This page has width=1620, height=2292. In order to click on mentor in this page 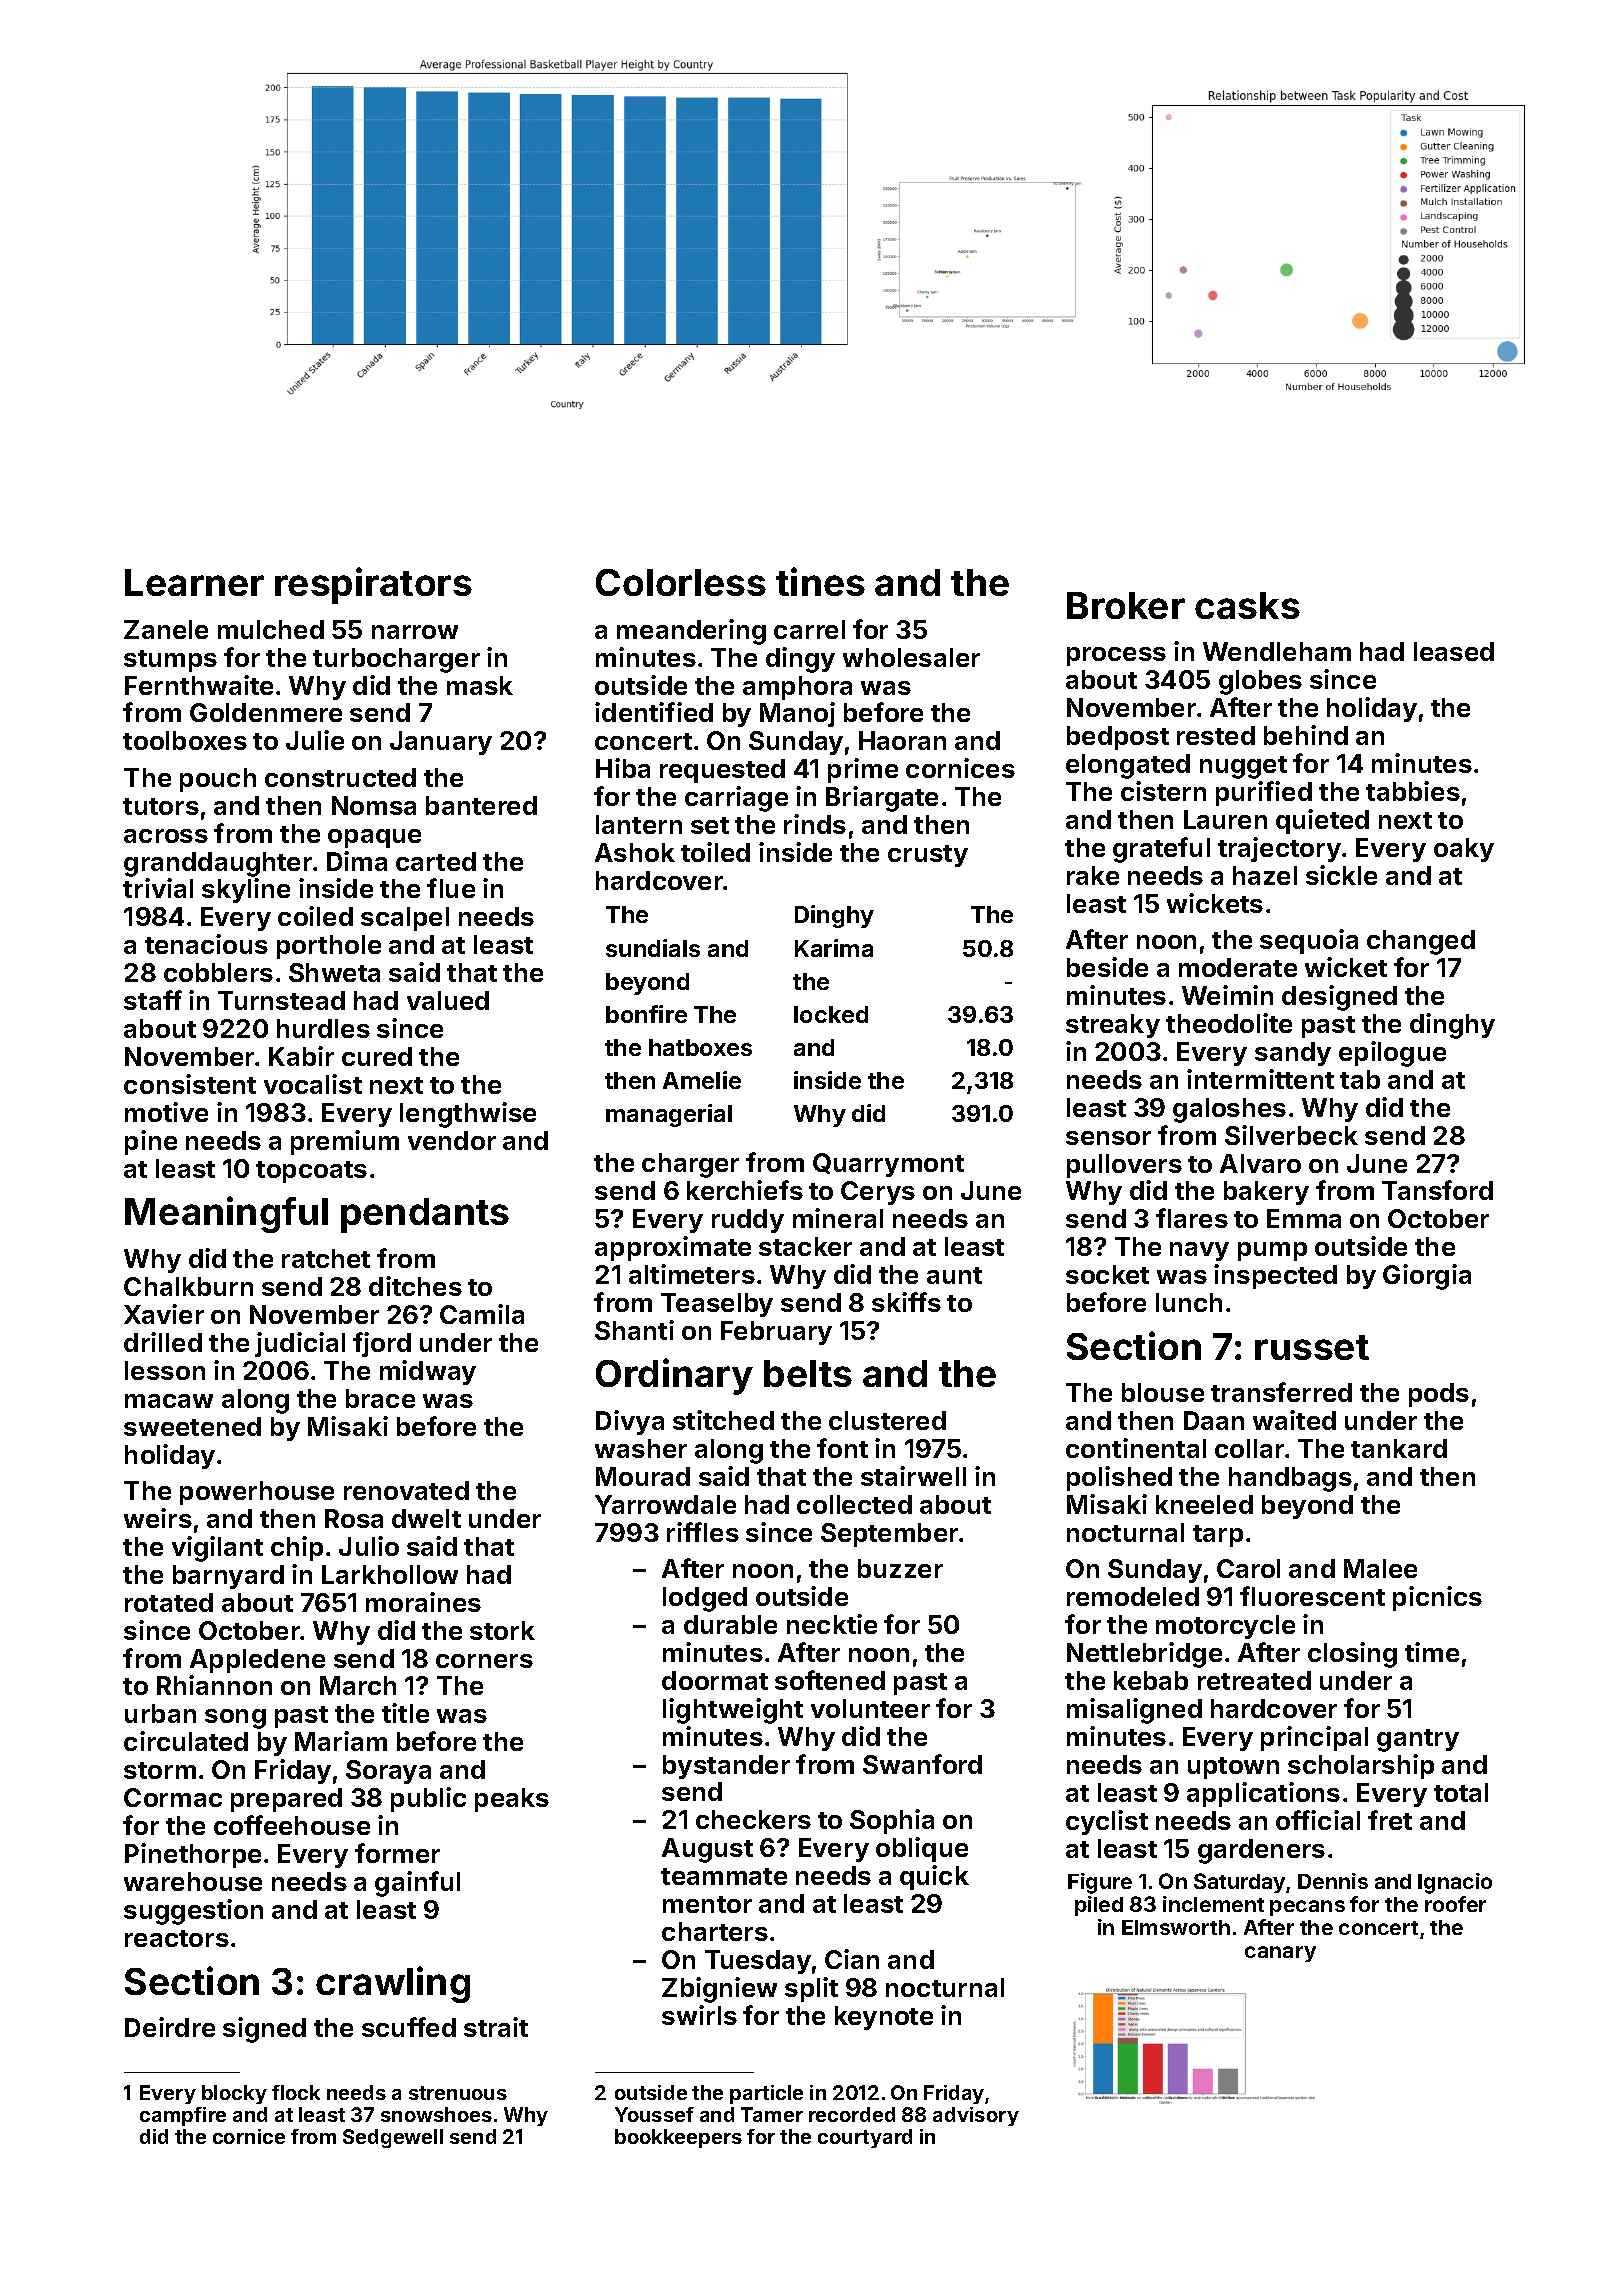, I will do `click(707, 1904)`.
